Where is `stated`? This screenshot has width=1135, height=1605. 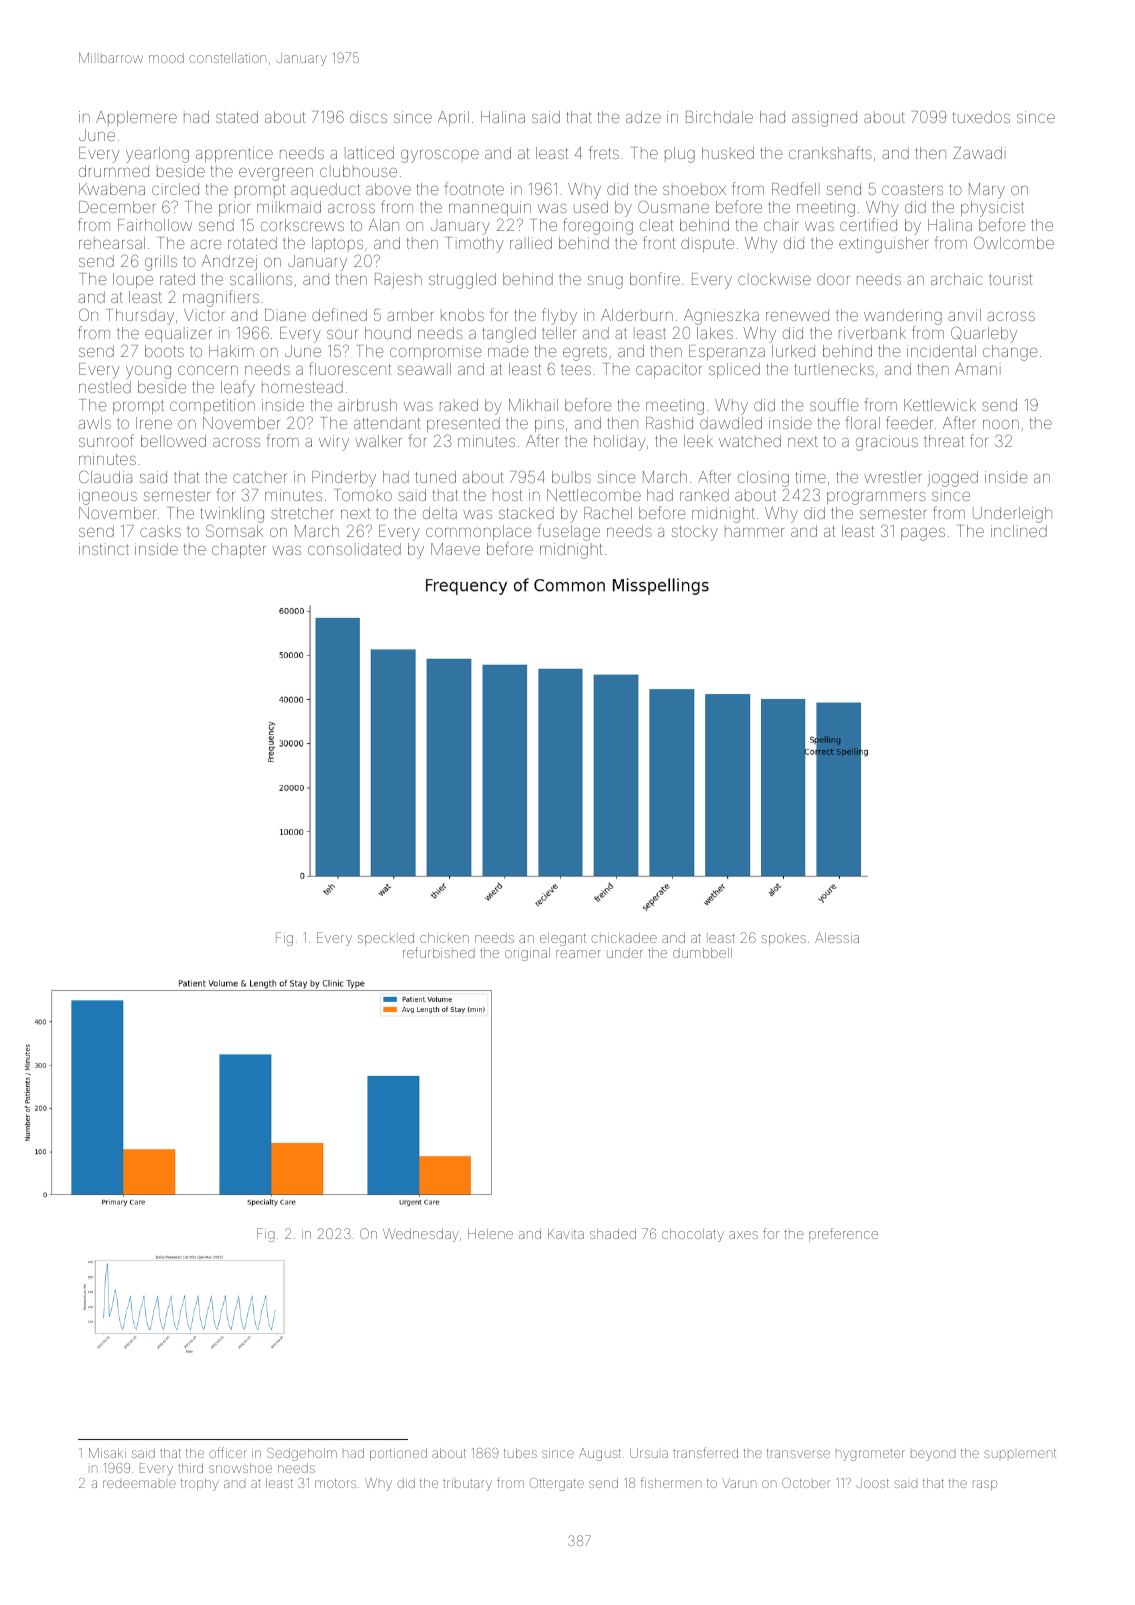
stated is located at coordinates (237, 117).
